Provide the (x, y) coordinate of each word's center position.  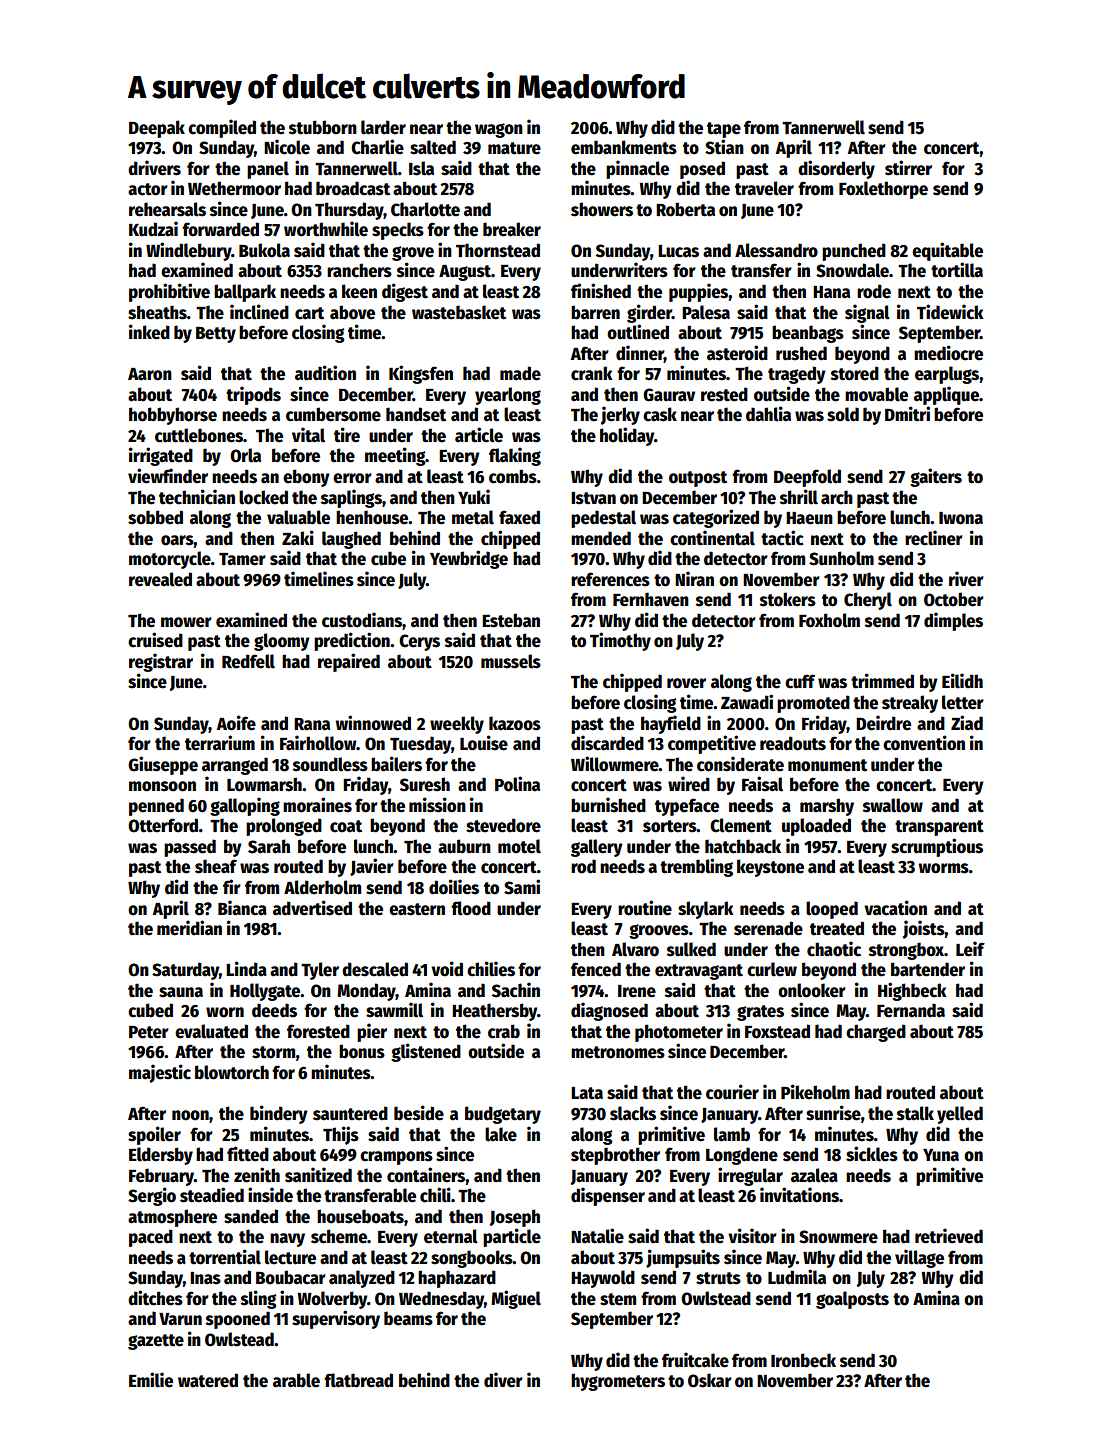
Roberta (685, 209)
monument (827, 765)
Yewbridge (469, 559)
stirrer (908, 168)
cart (309, 313)
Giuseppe (163, 765)
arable (296, 1380)
